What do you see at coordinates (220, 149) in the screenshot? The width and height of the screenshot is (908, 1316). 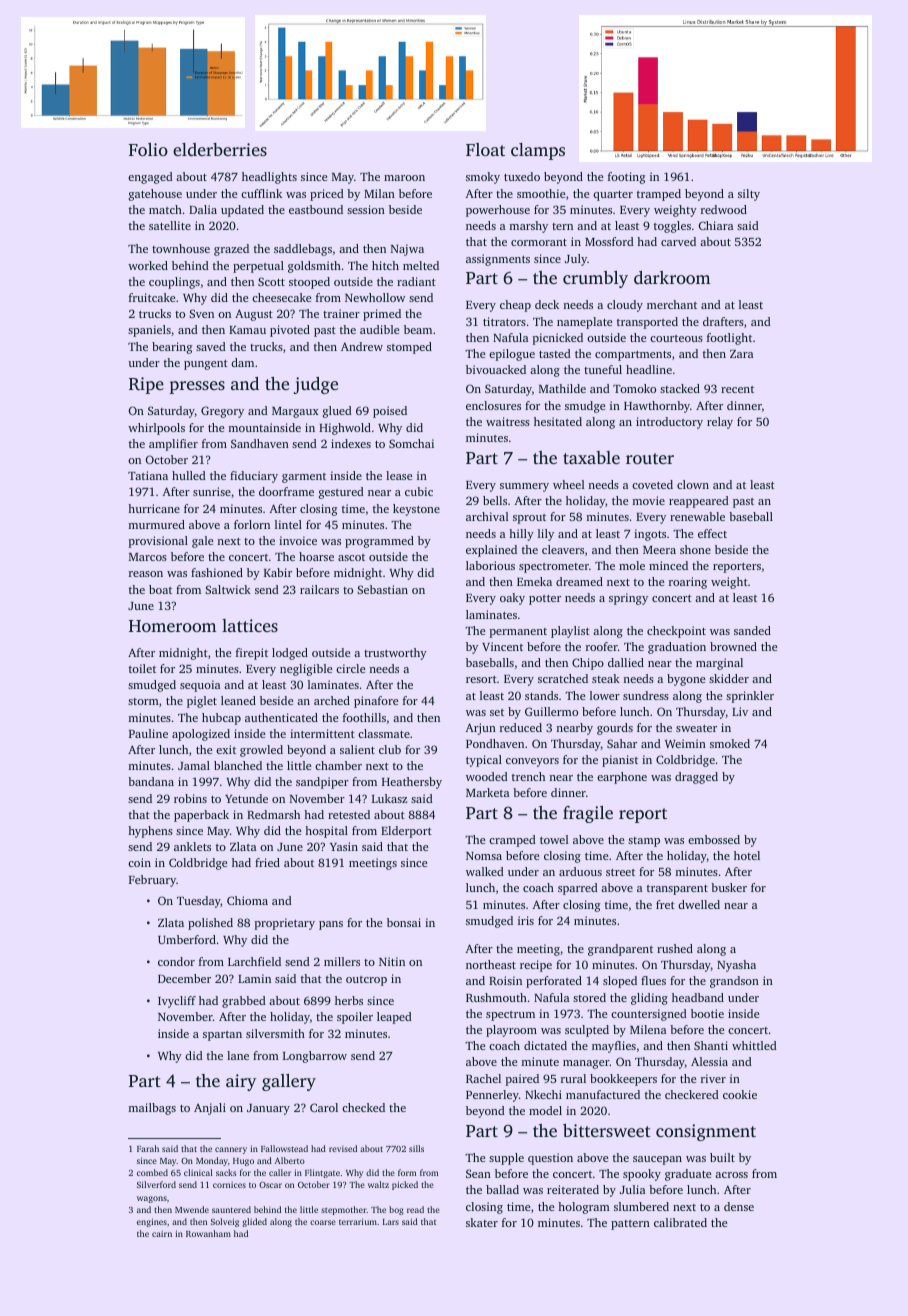 I see `elderberries` at bounding box center [220, 149].
